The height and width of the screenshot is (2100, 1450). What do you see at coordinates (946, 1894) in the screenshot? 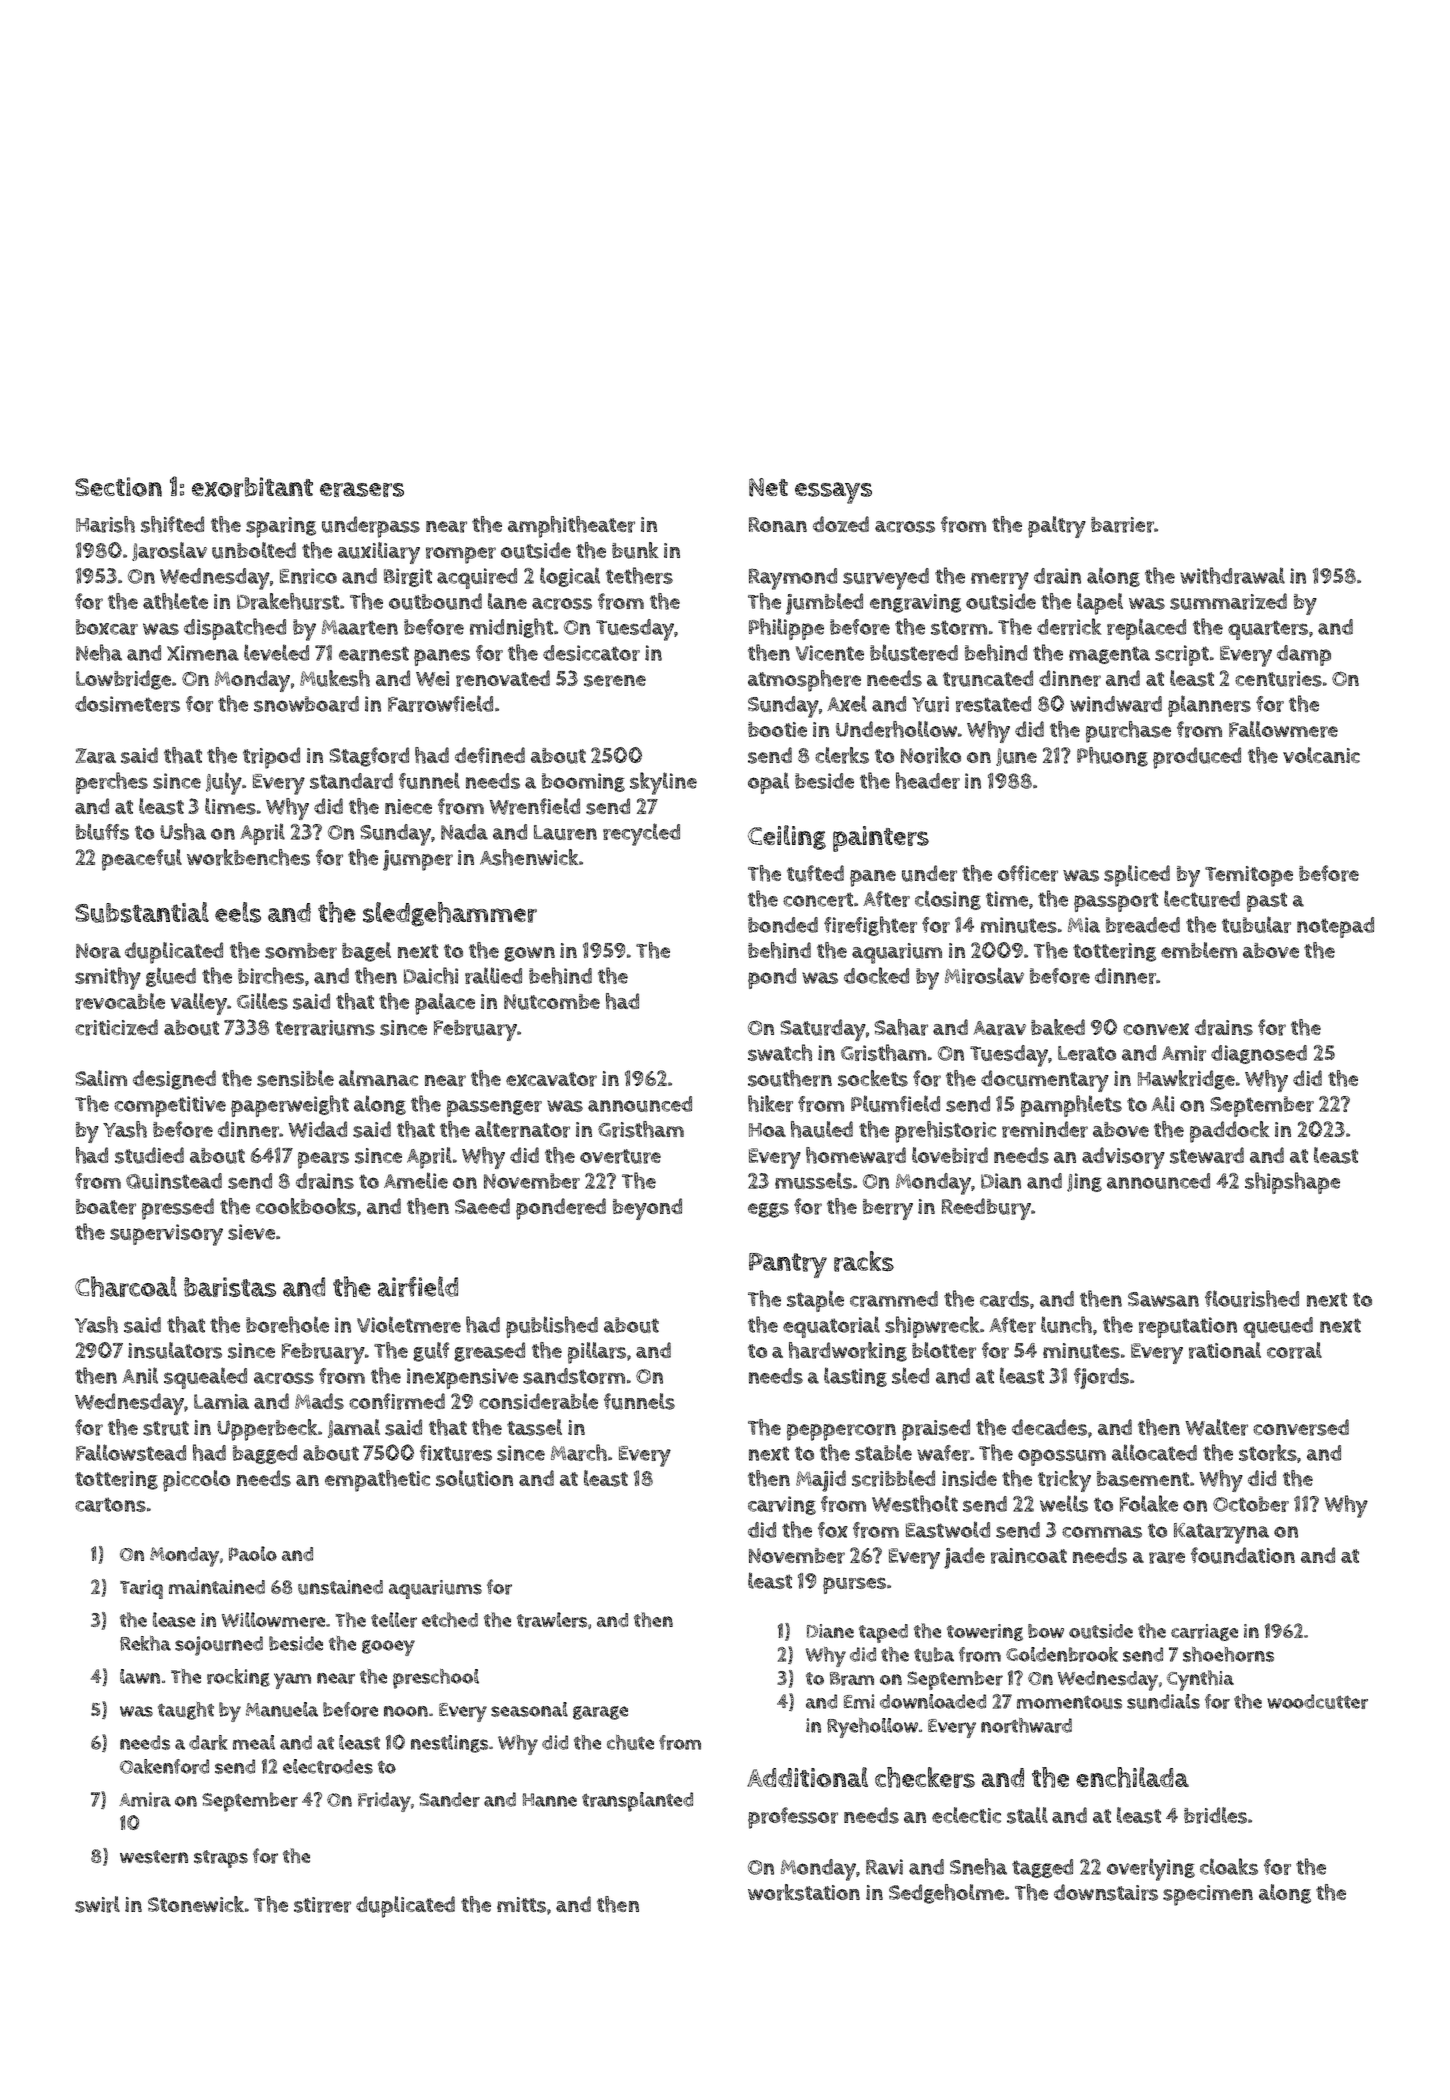
I see `Sedgeholme` at bounding box center [946, 1894].
